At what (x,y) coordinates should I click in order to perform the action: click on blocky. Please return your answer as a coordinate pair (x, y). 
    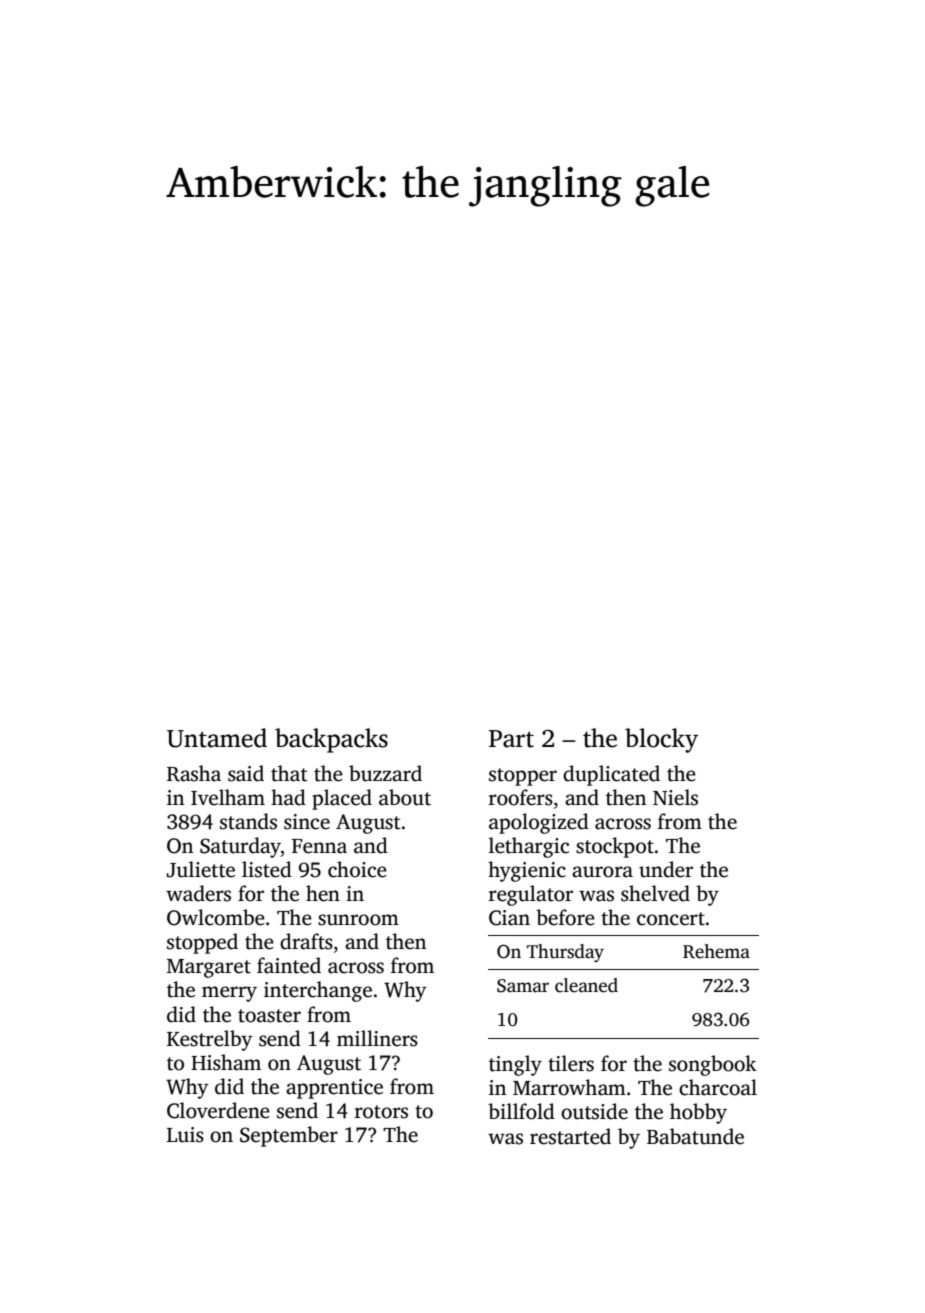
    Looking at the image, I should click on (661, 740).
